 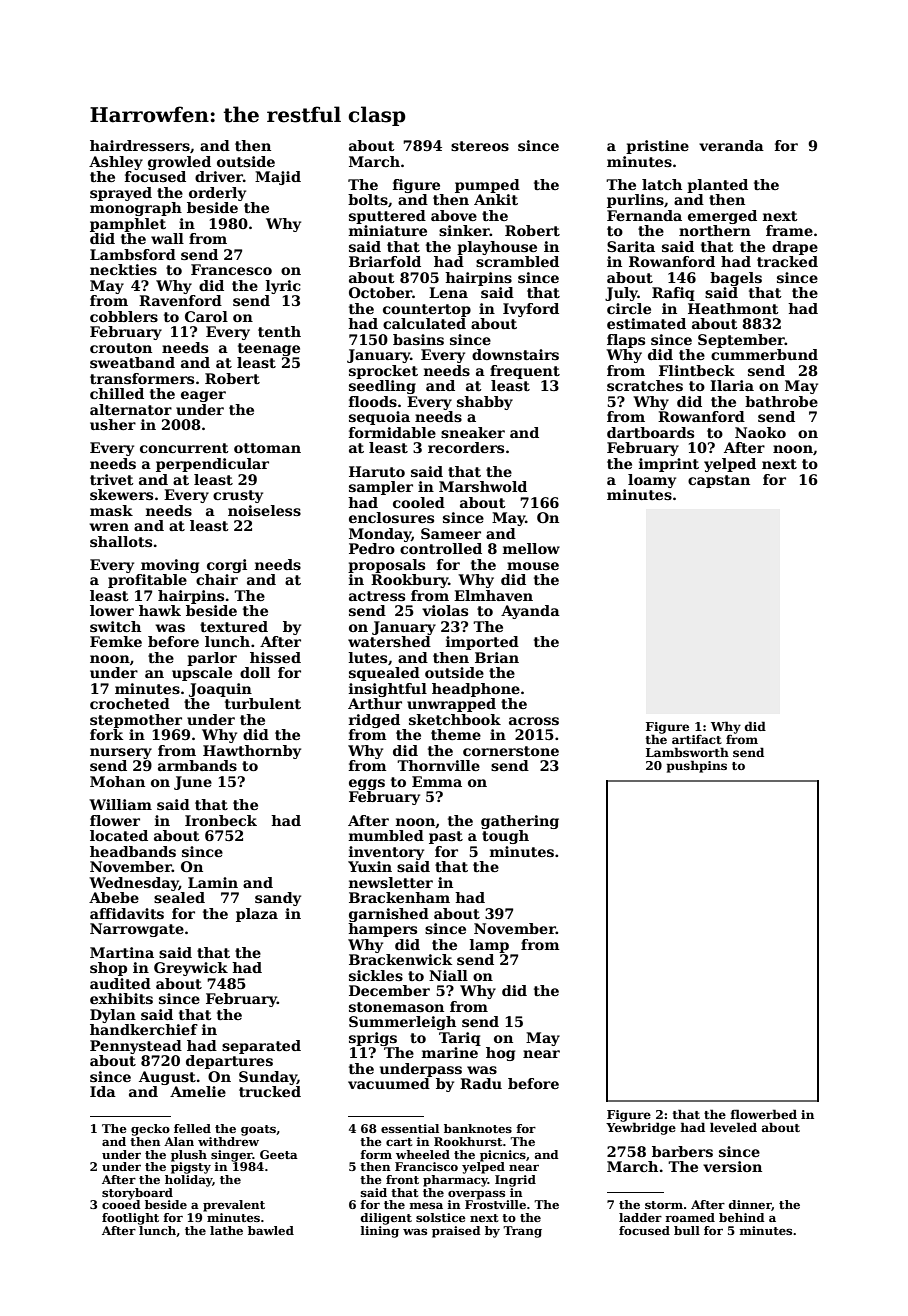 What do you see at coordinates (760, 432) in the screenshot?
I see `Naoko` at bounding box center [760, 432].
